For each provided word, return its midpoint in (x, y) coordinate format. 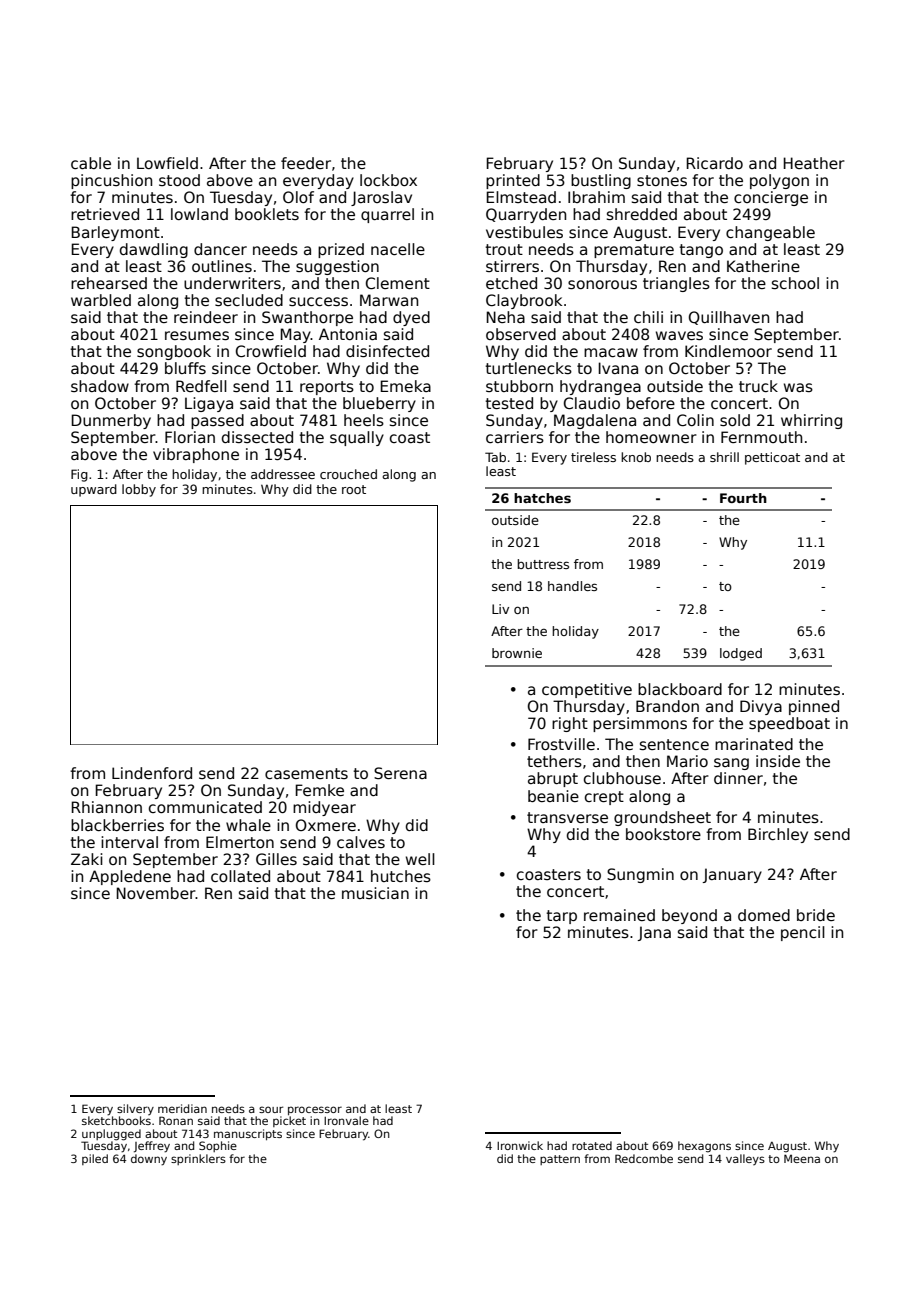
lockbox (388, 180)
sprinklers (198, 1159)
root (354, 489)
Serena (400, 773)
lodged (741, 654)
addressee (283, 474)
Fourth (743, 498)
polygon (779, 181)
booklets (267, 214)
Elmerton (240, 842)
